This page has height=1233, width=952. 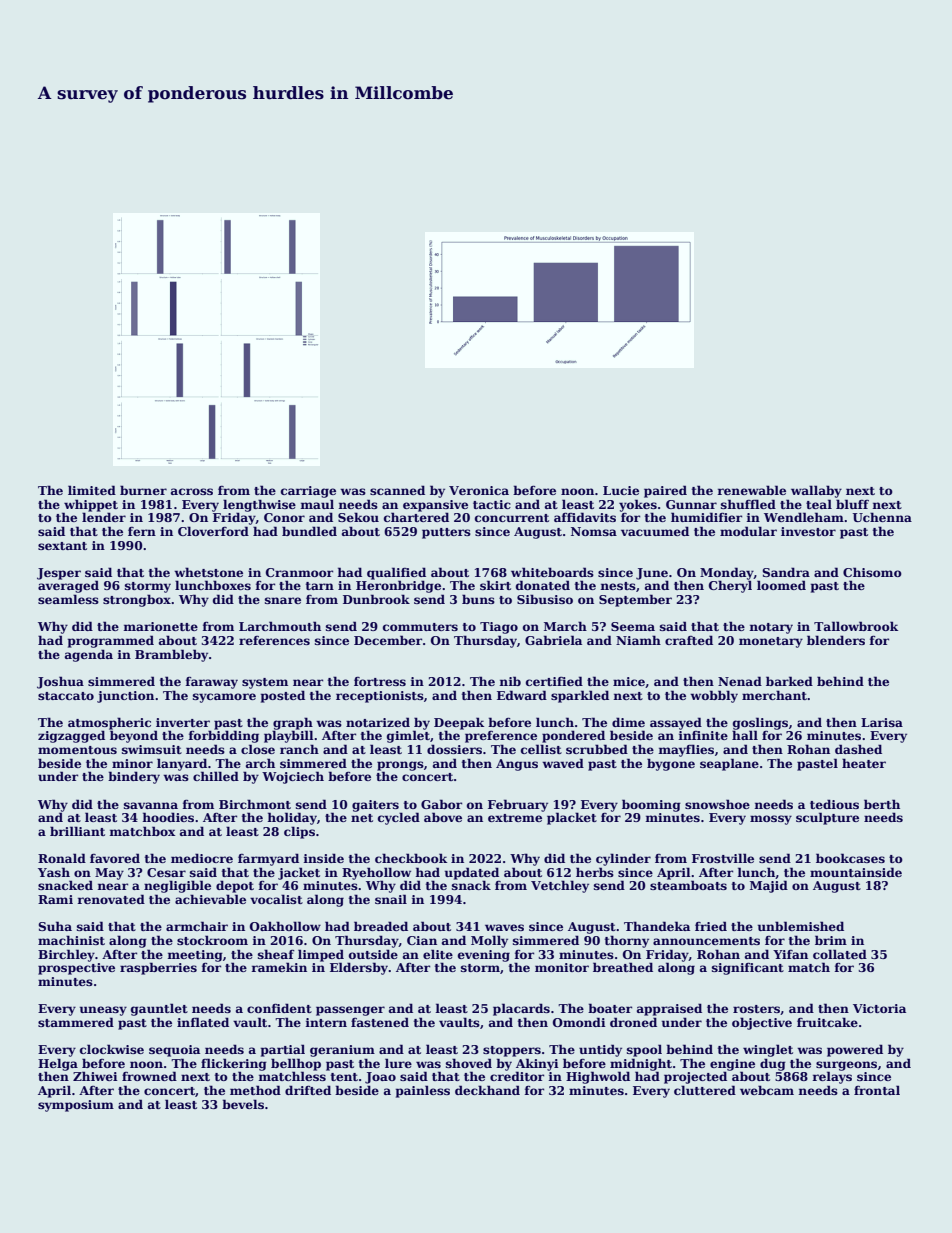 What do you see at coordinates (748, 969) in the page?
I see `significant` at bounding box center [748, 969].
